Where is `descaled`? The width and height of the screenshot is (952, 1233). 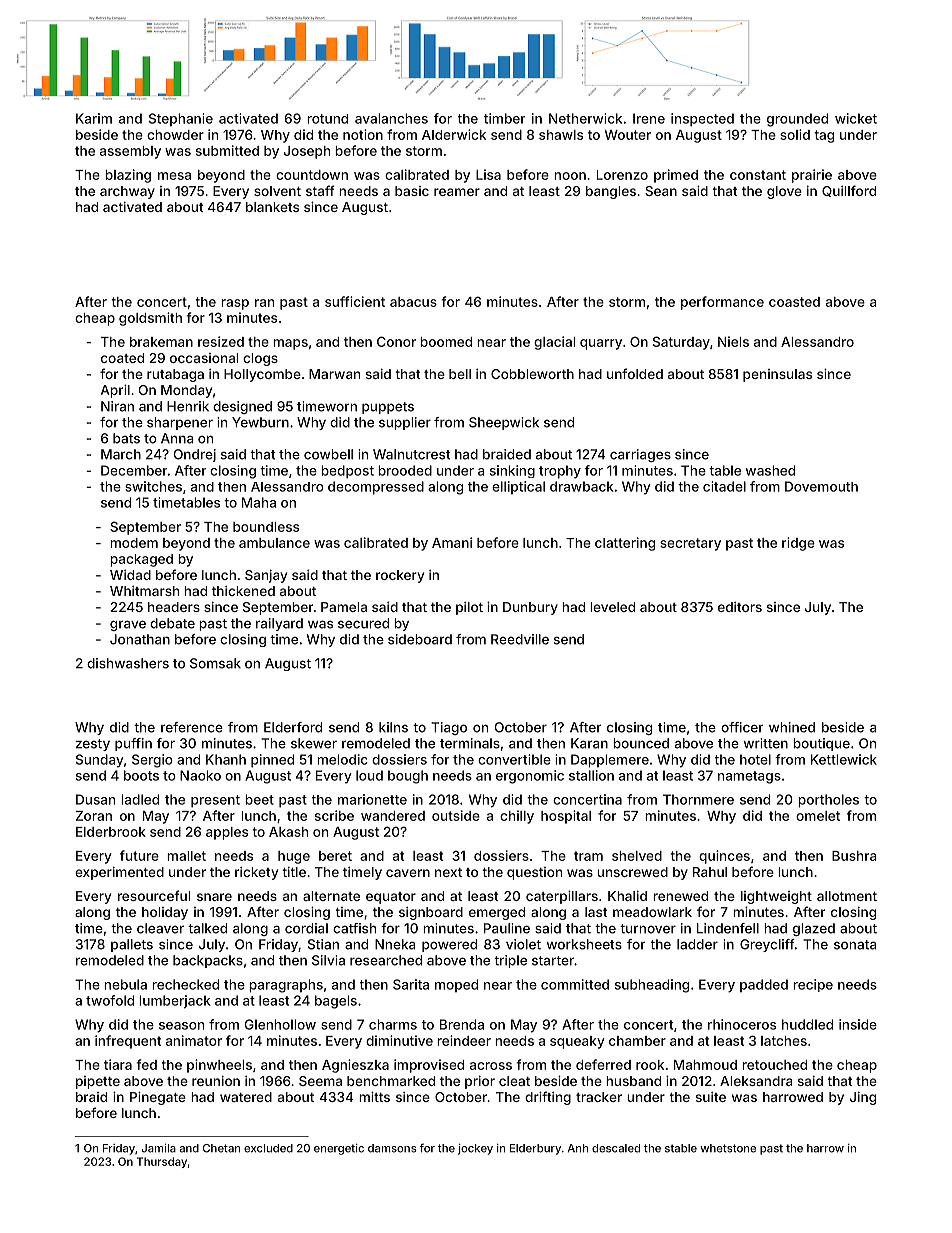
descaled is located at coordinates (616, 1148).
